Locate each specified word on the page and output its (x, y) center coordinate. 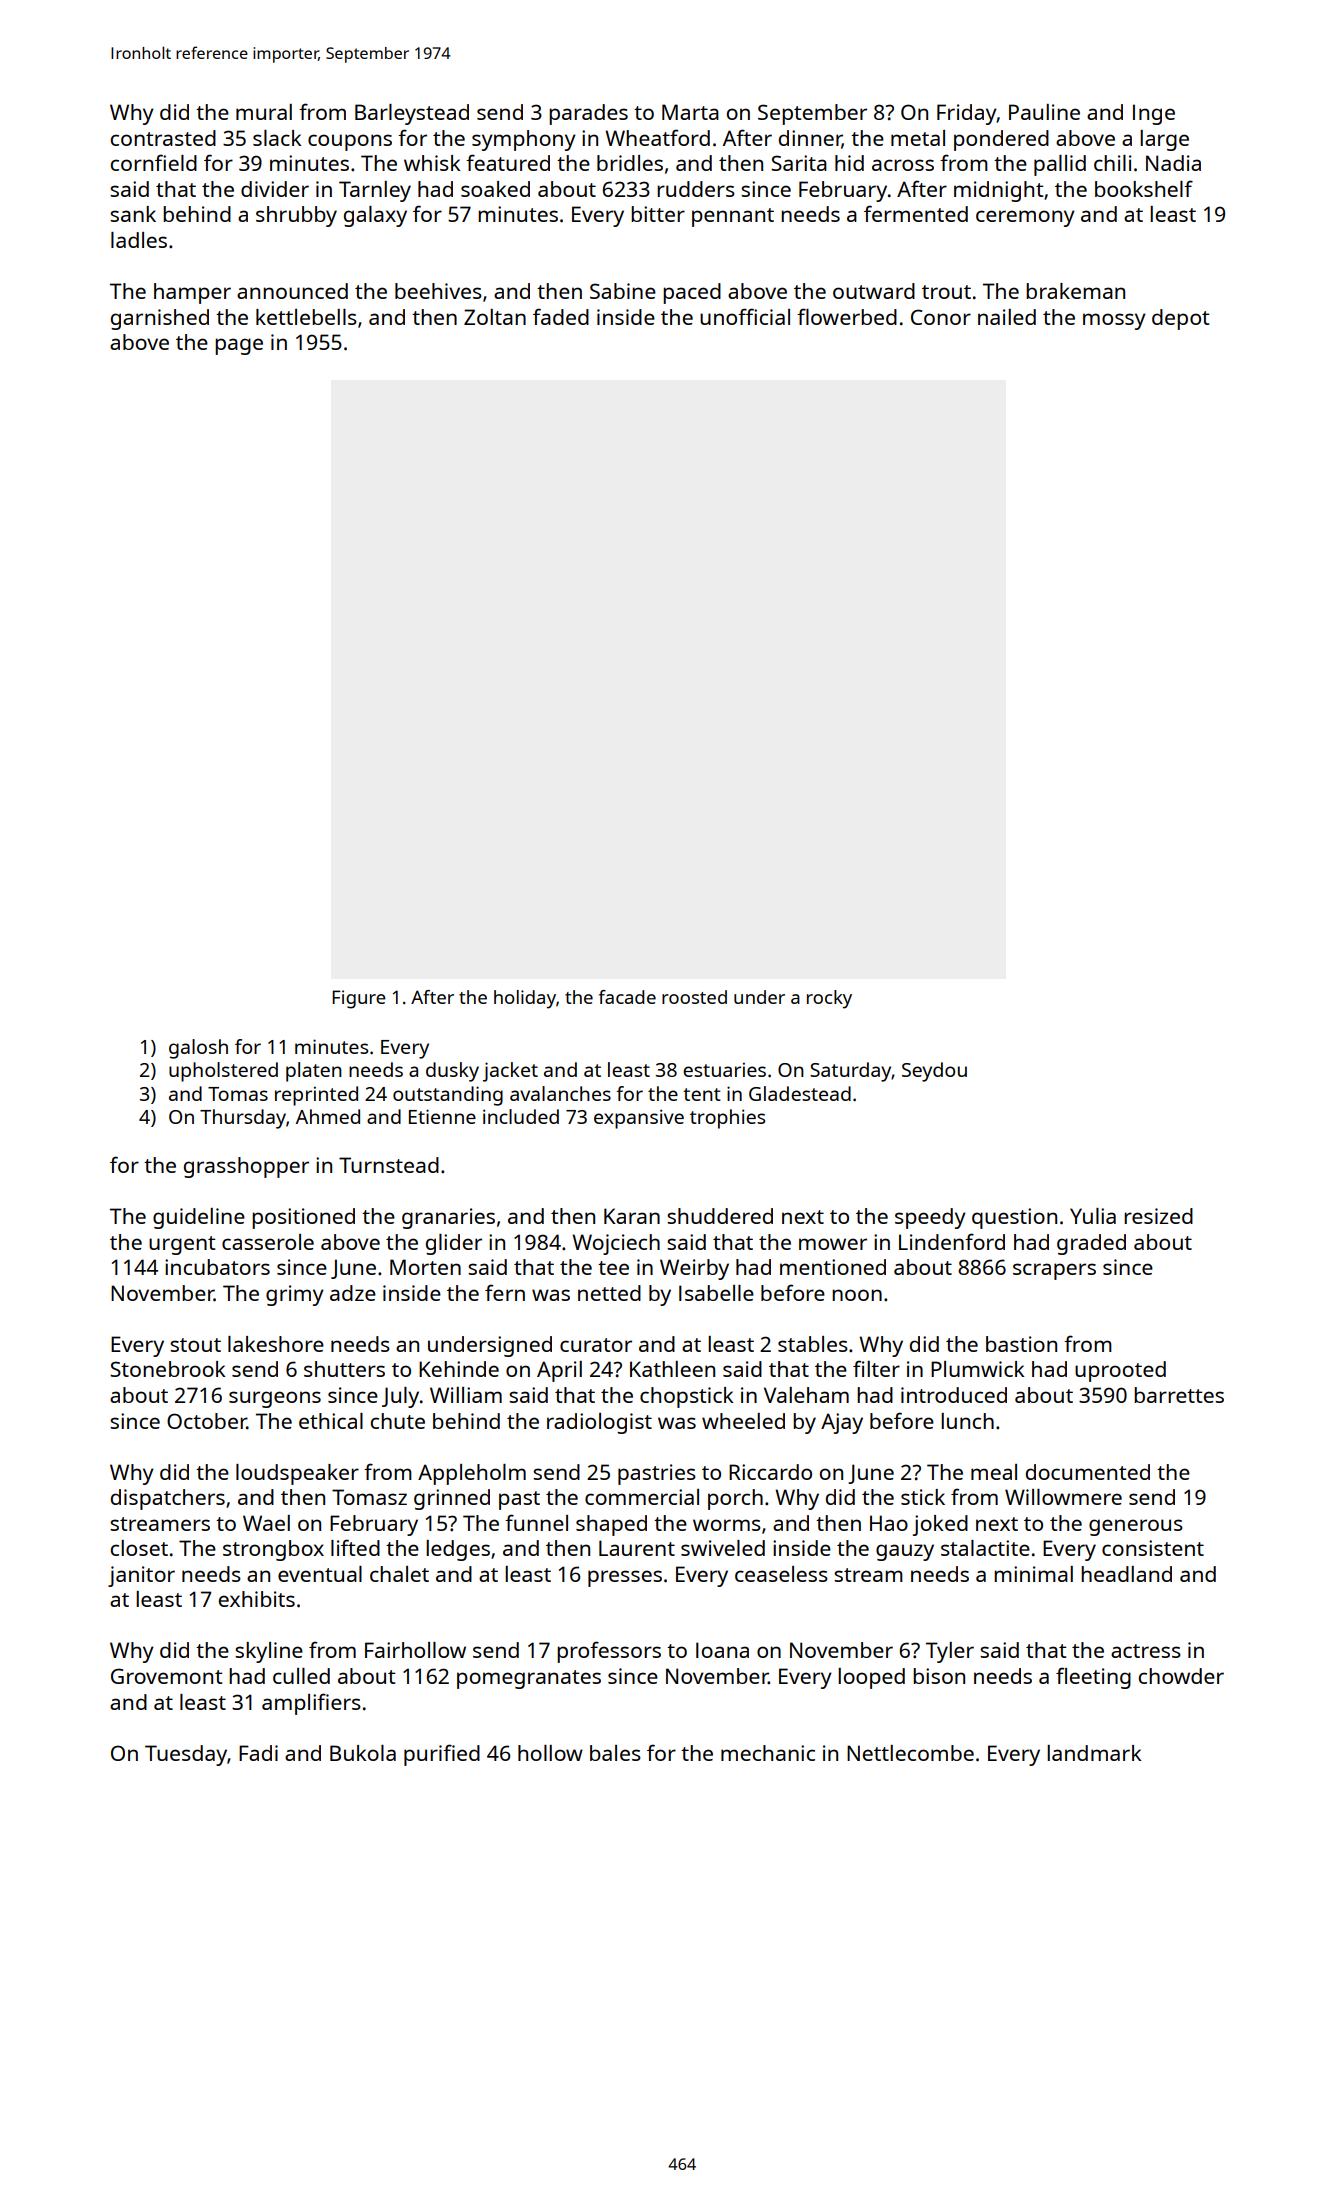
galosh (198, 1049)
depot (1180, 319)
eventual (320, 1574)
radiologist (599, 1423)
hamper (192, 293)
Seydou (934, 1072)
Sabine (623, 291)
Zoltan (495, 317)
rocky (829, 999)
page (239, 346)
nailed (1007, 317)
